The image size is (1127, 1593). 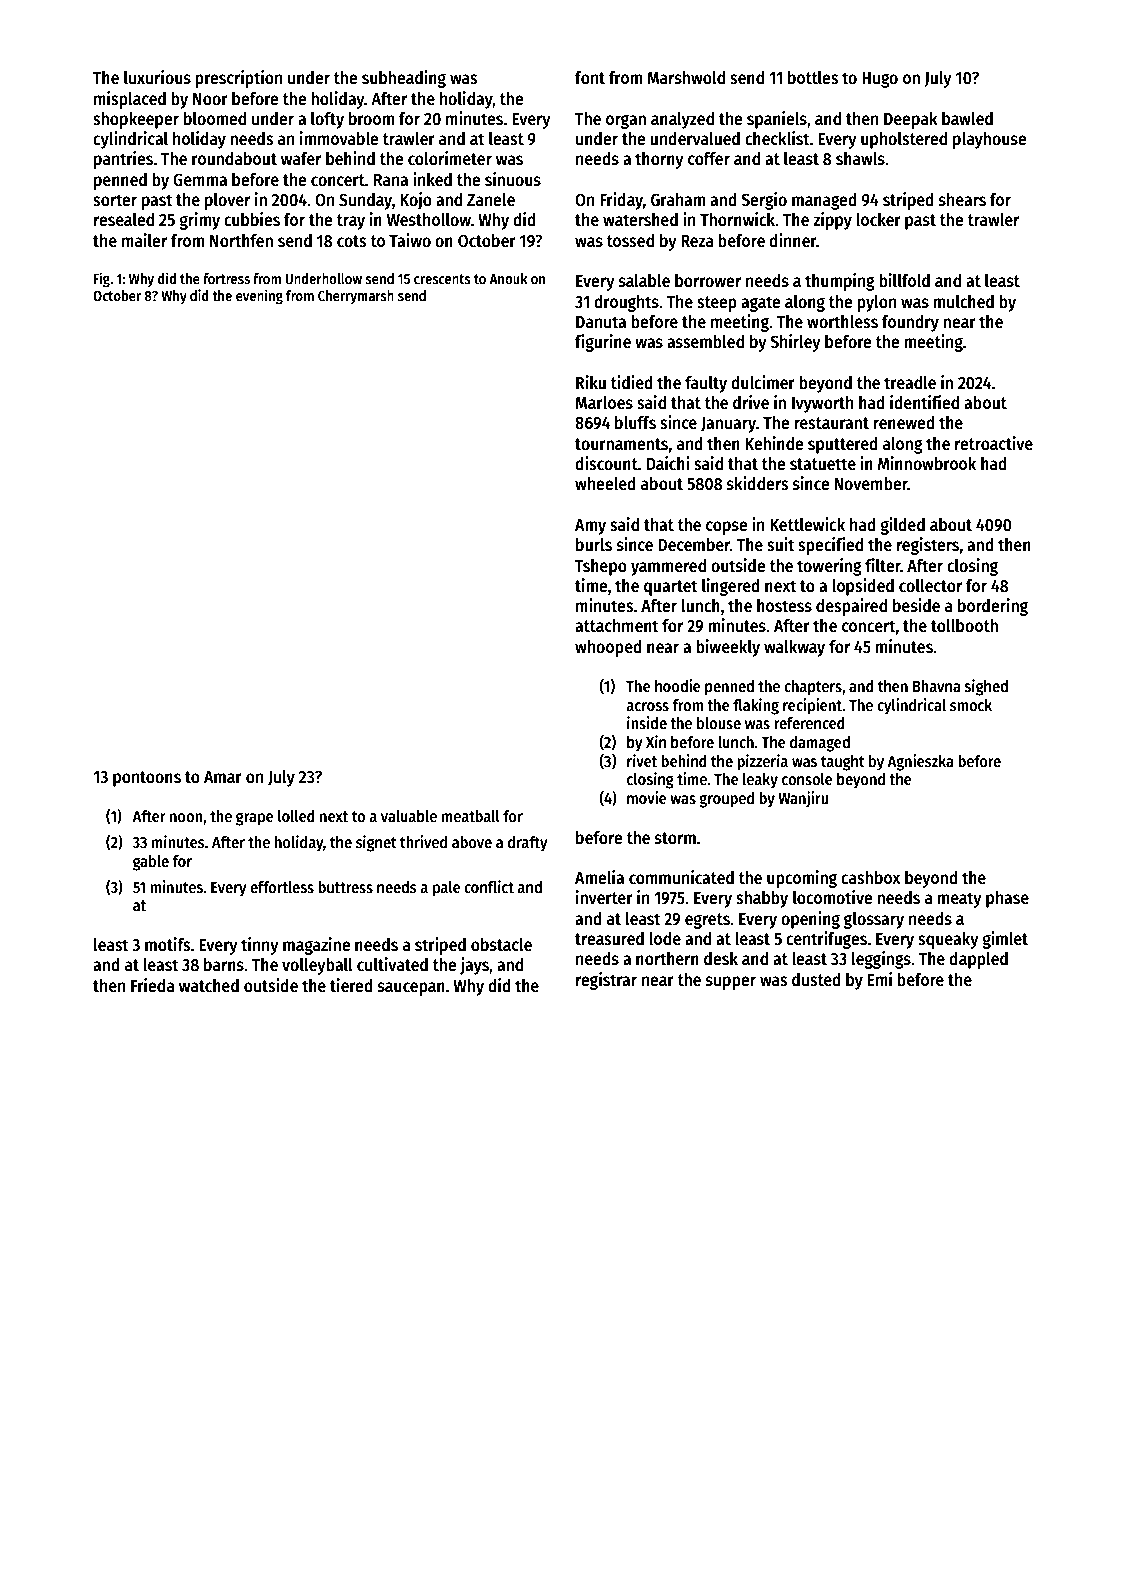 I want to click on Shirley, so click(x=795, y=343).
